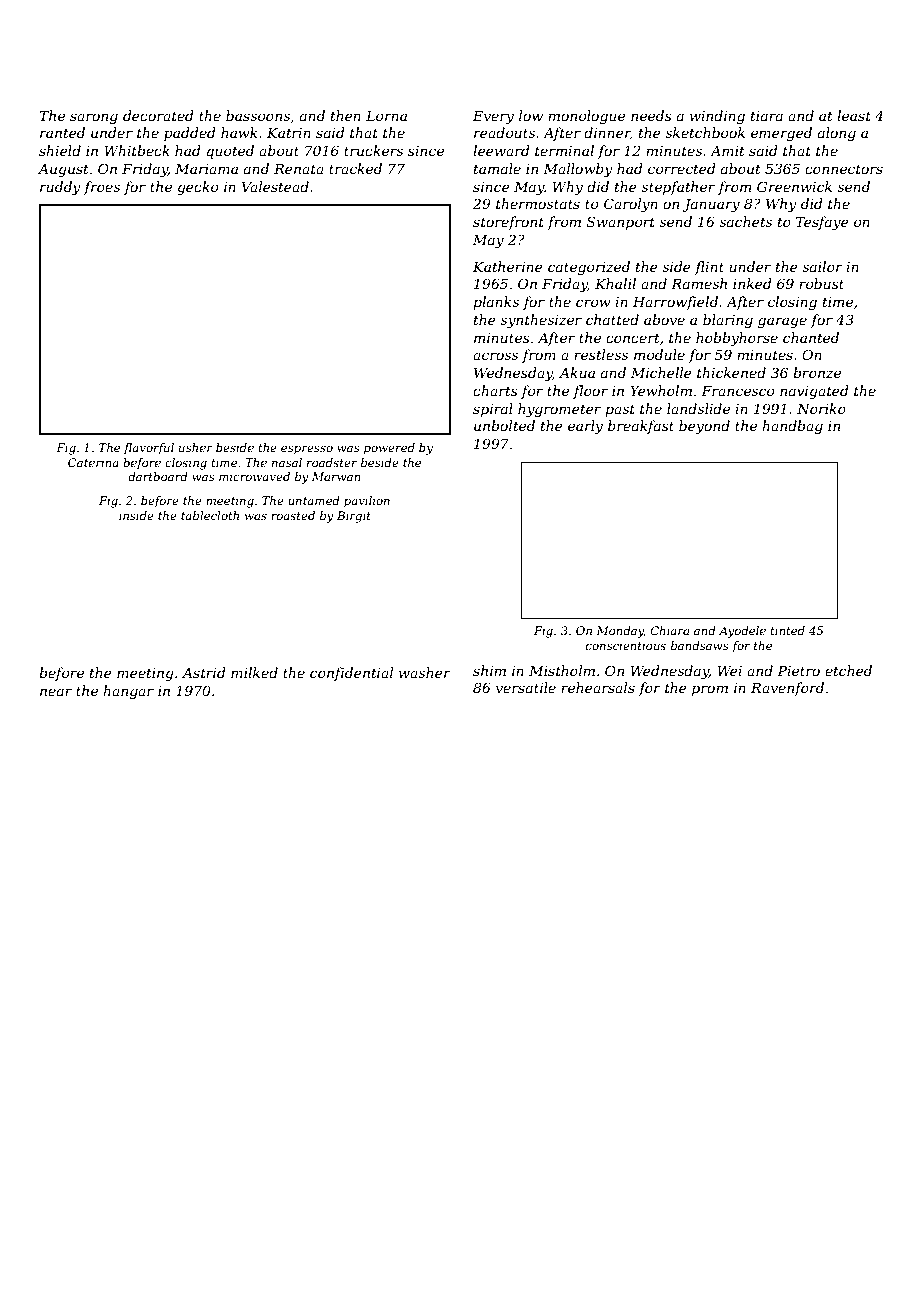  Describe the element at coordinates (682, 168) in the screenshot. I see `corrected` at that location.
